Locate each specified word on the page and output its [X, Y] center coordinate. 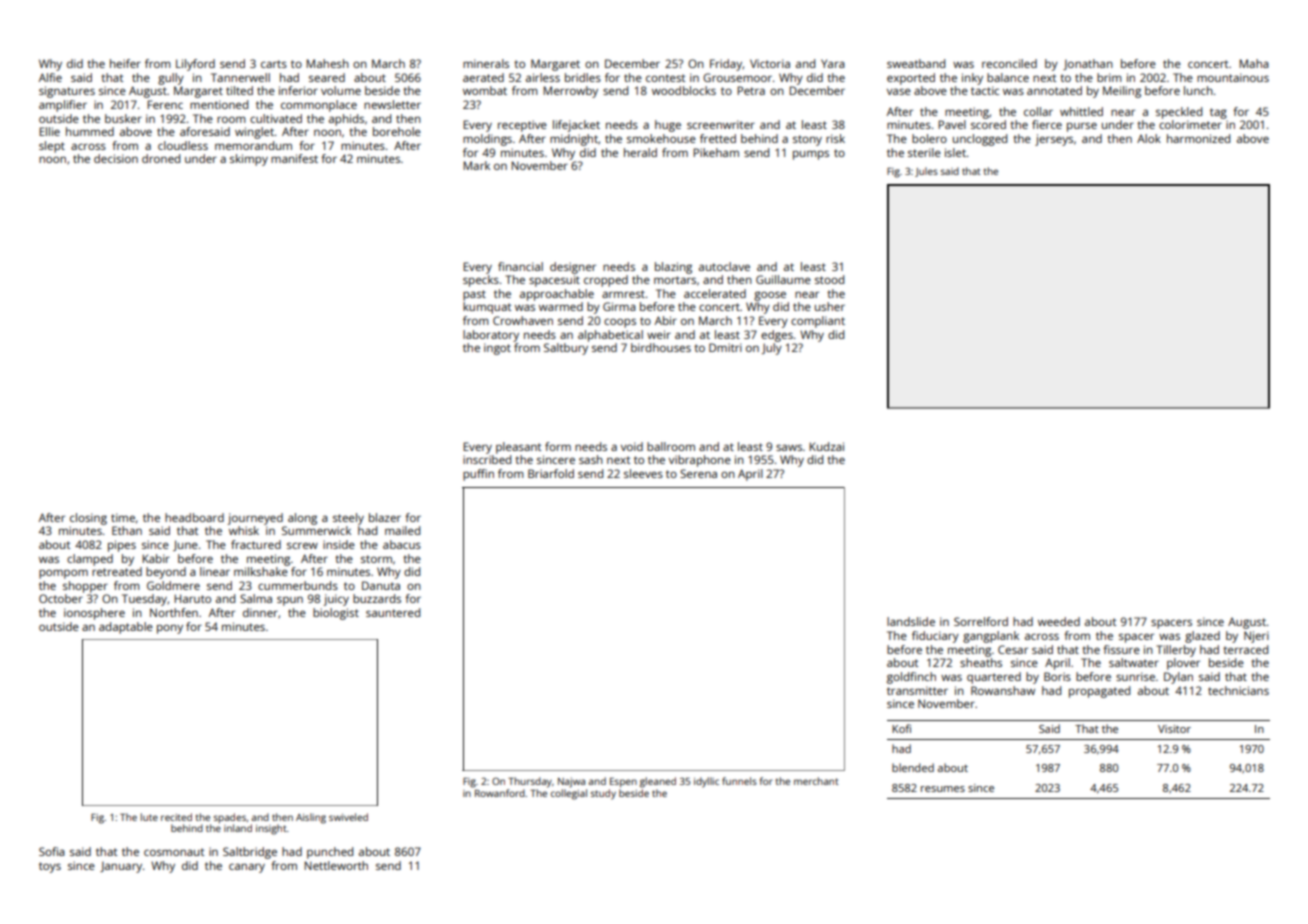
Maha [1254, 63]
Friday [726, 65]
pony [170, 629]
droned [161, 158]
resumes [943, 789]
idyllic [706, 782]
